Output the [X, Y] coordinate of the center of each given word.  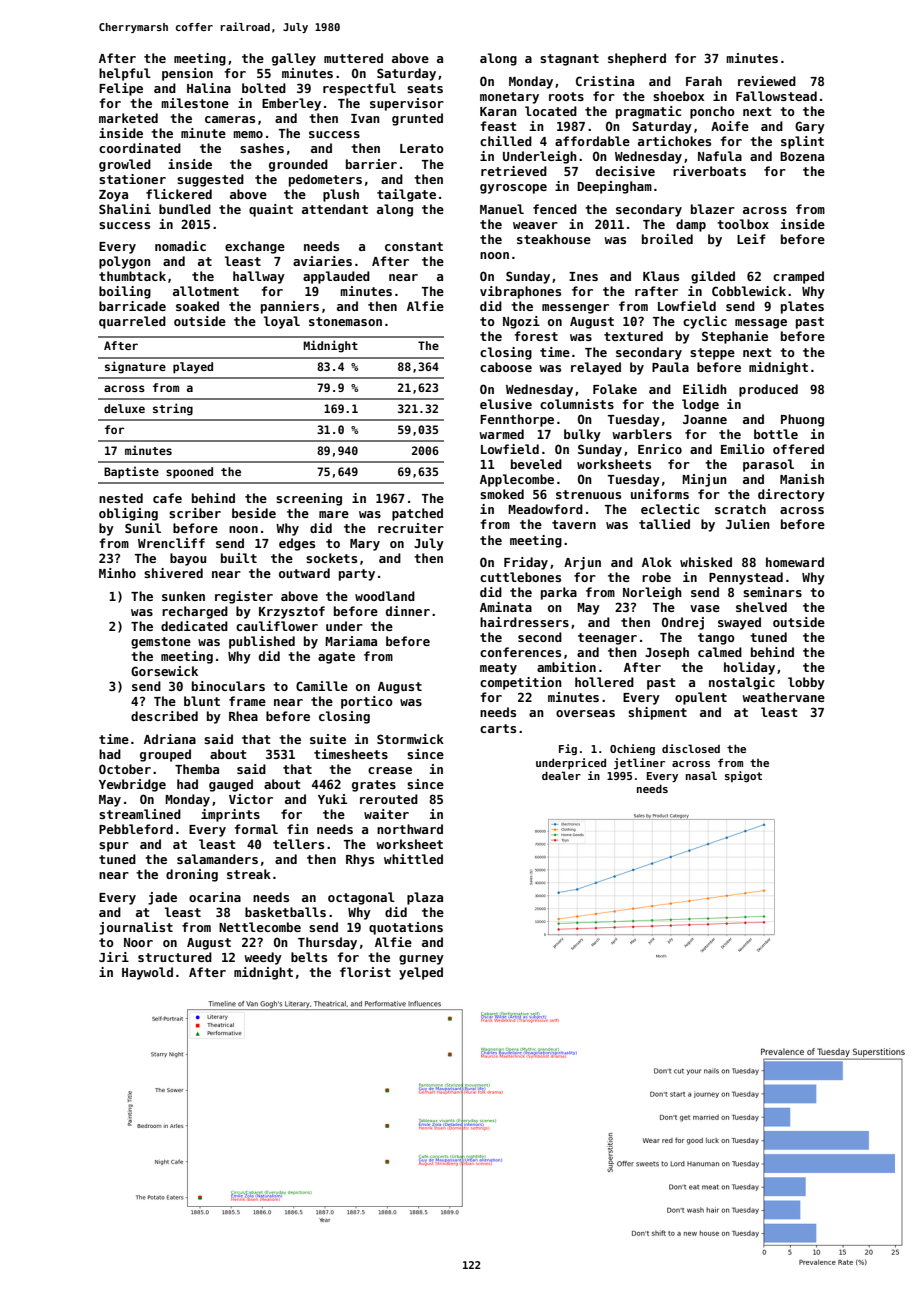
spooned [189, 473]
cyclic [705, 322]
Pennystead [746, 578]
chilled [506, 141]
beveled [536, 464]
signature [135, 367]
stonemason [345, 321]
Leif [751, 239]
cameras [230, 119]
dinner [408, 611]
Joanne [705, 419]
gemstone [161, 643]
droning [192, 875]
